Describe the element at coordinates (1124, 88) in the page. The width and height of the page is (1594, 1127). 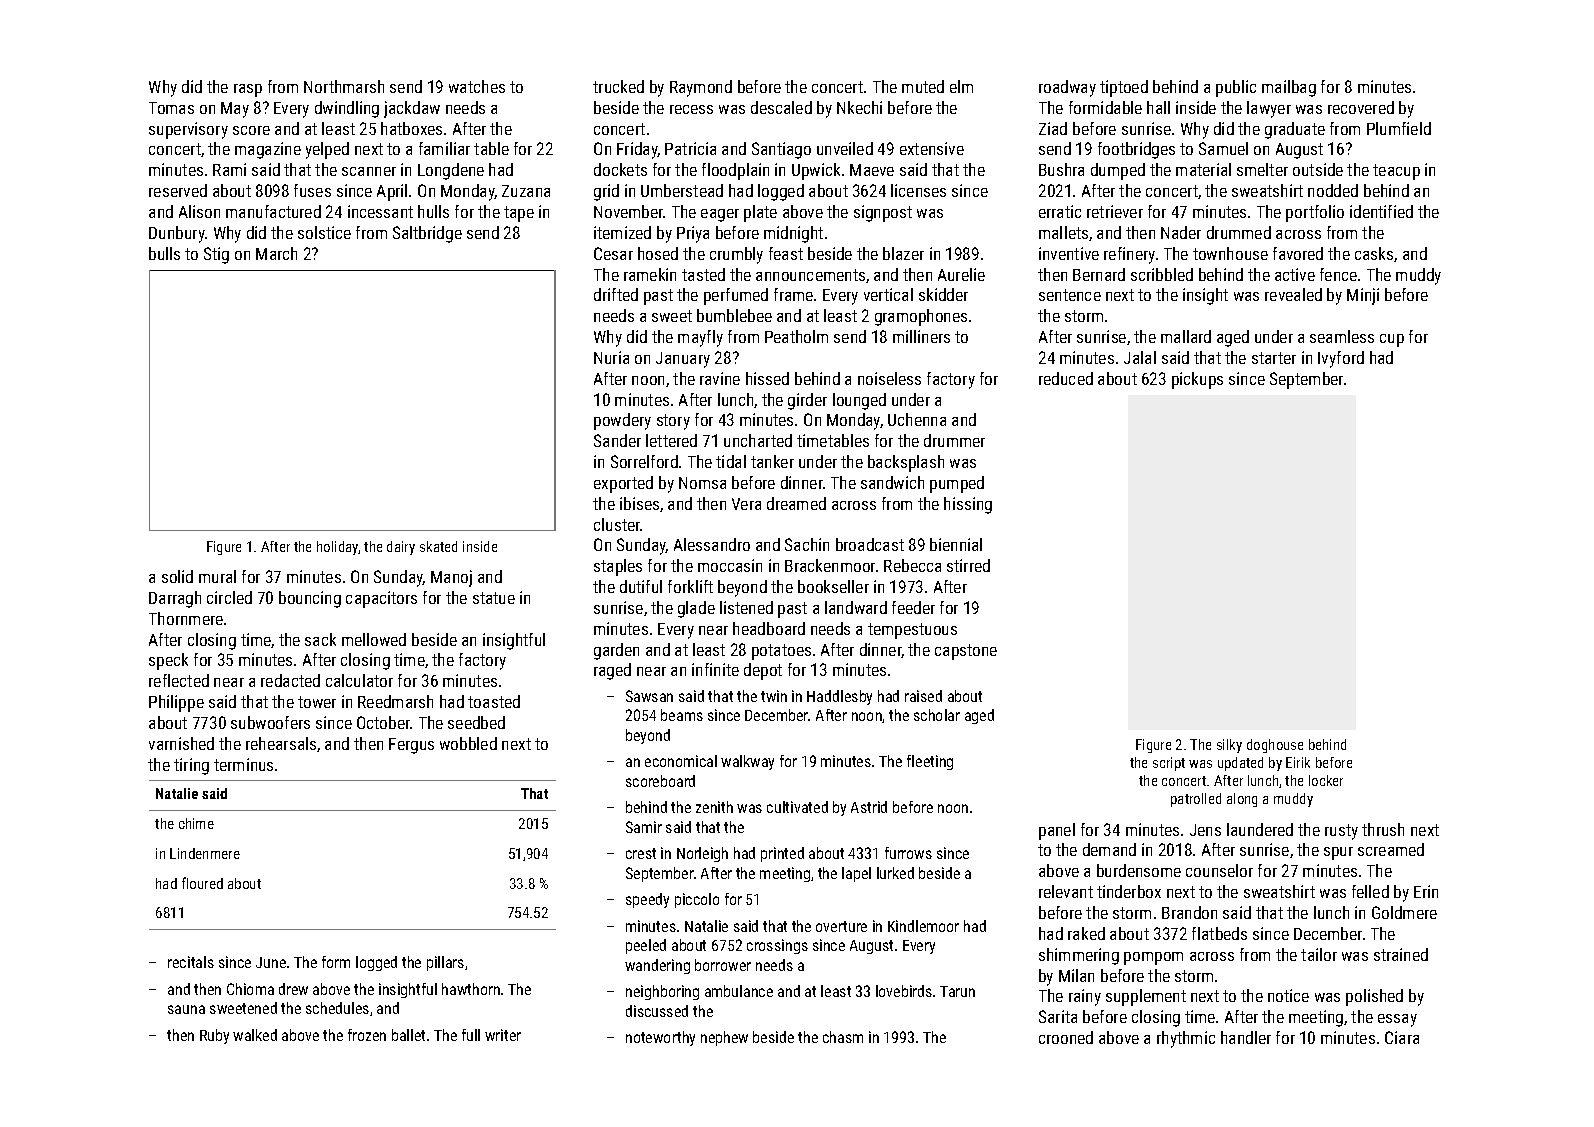
I see `tiptoed` at that location.
